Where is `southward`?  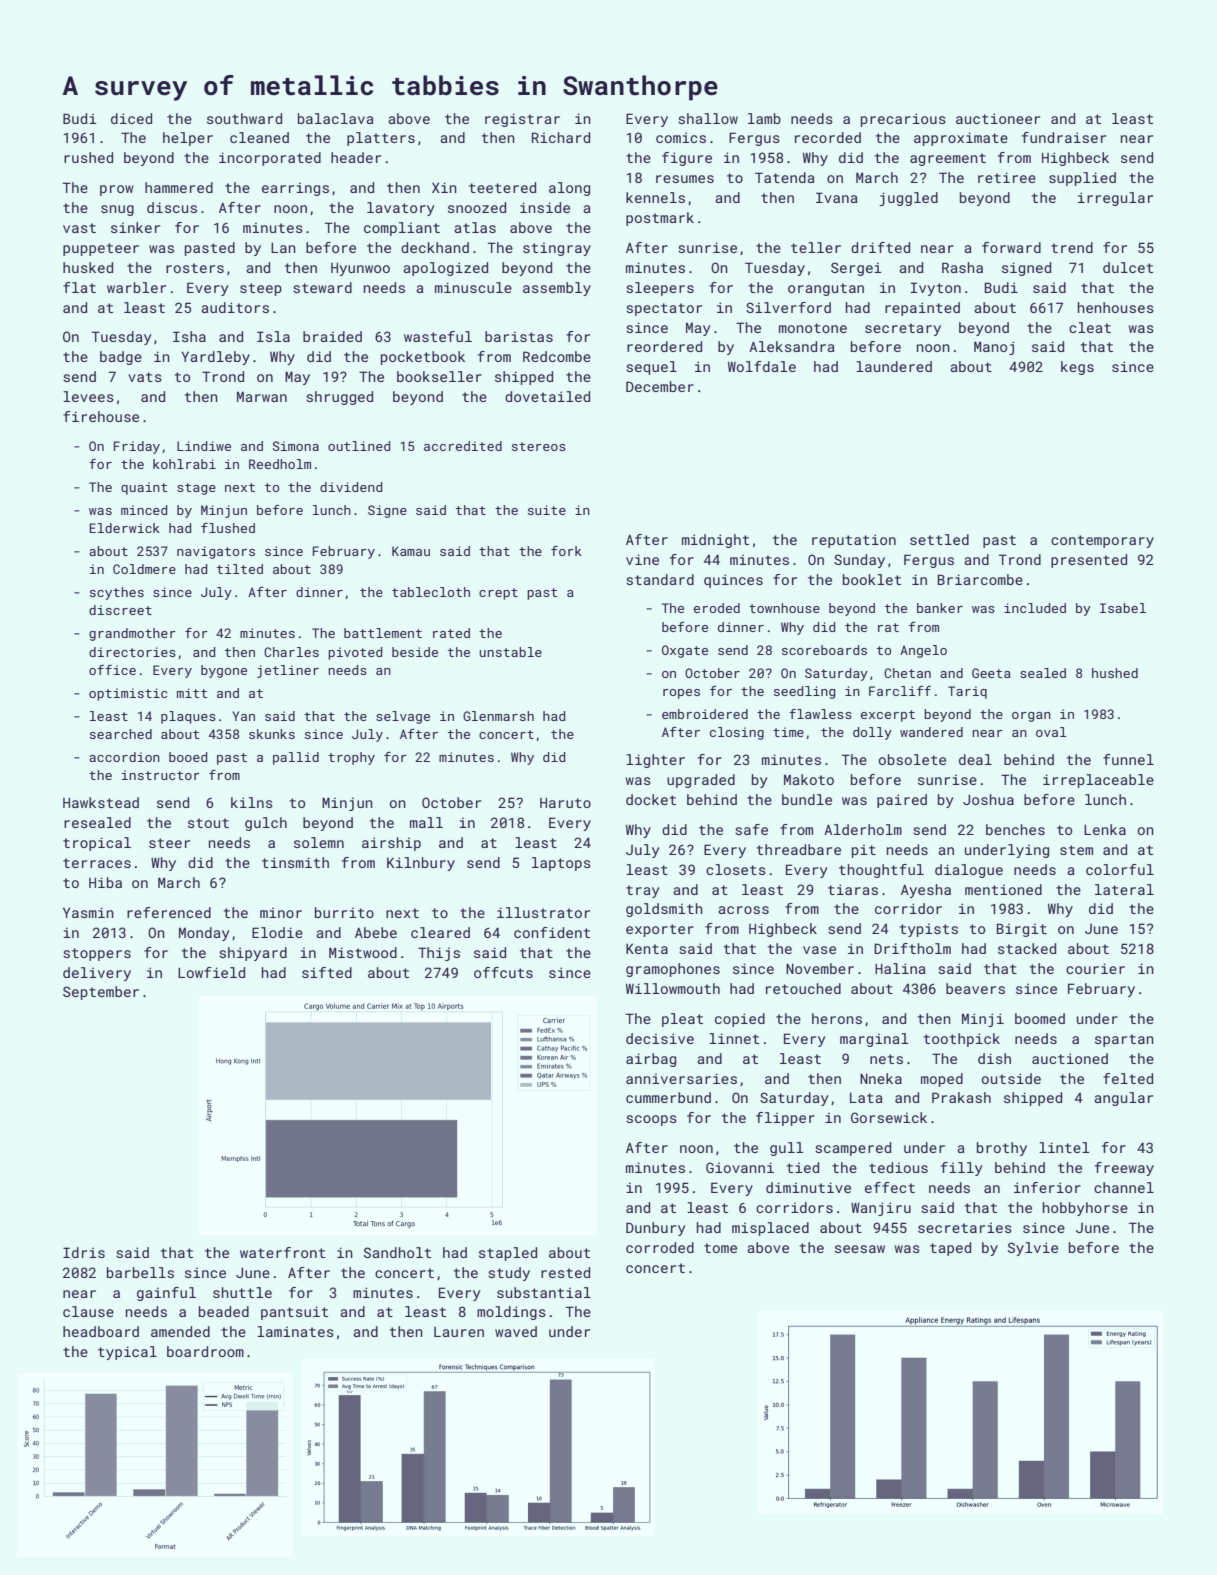 southward is located at coordinates (244, 118).
